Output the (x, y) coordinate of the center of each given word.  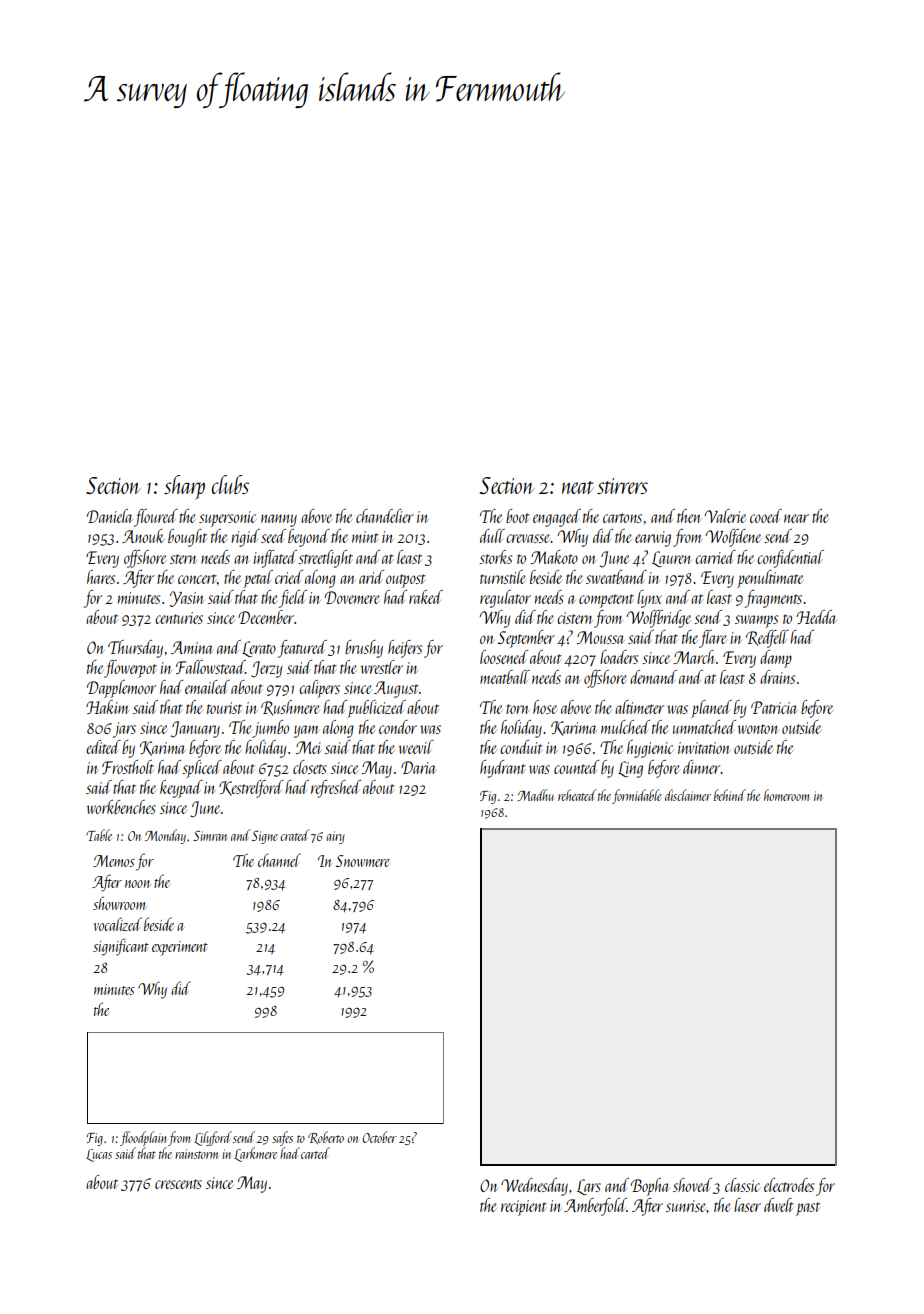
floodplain (143, 1138)
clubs (230, 484)
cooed (766, 516)
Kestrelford (251, 789)
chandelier (385, 516)
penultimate (770, 579)
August (396, 689)
